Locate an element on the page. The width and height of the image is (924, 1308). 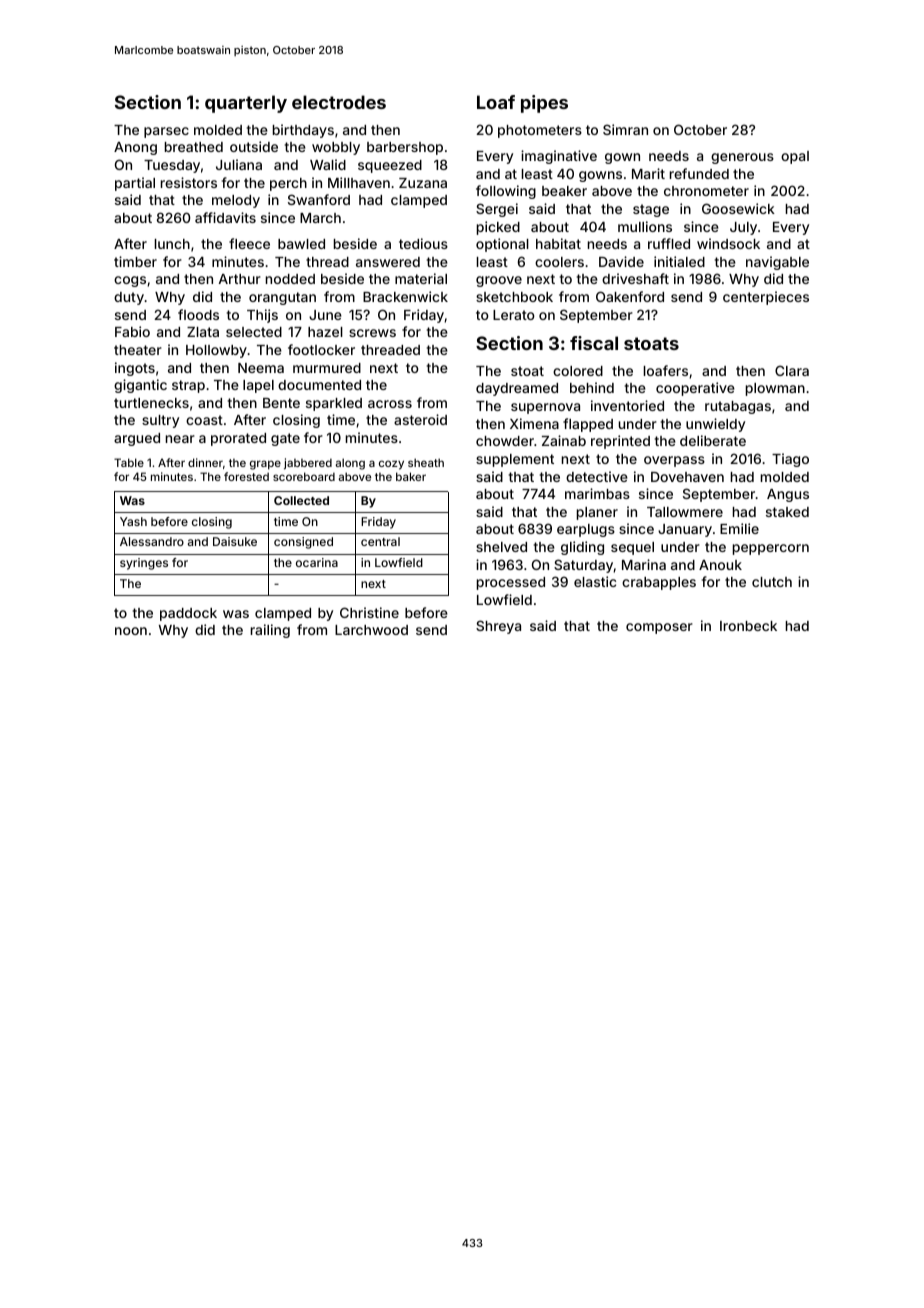
railing is located at coordinates (270, 631).
